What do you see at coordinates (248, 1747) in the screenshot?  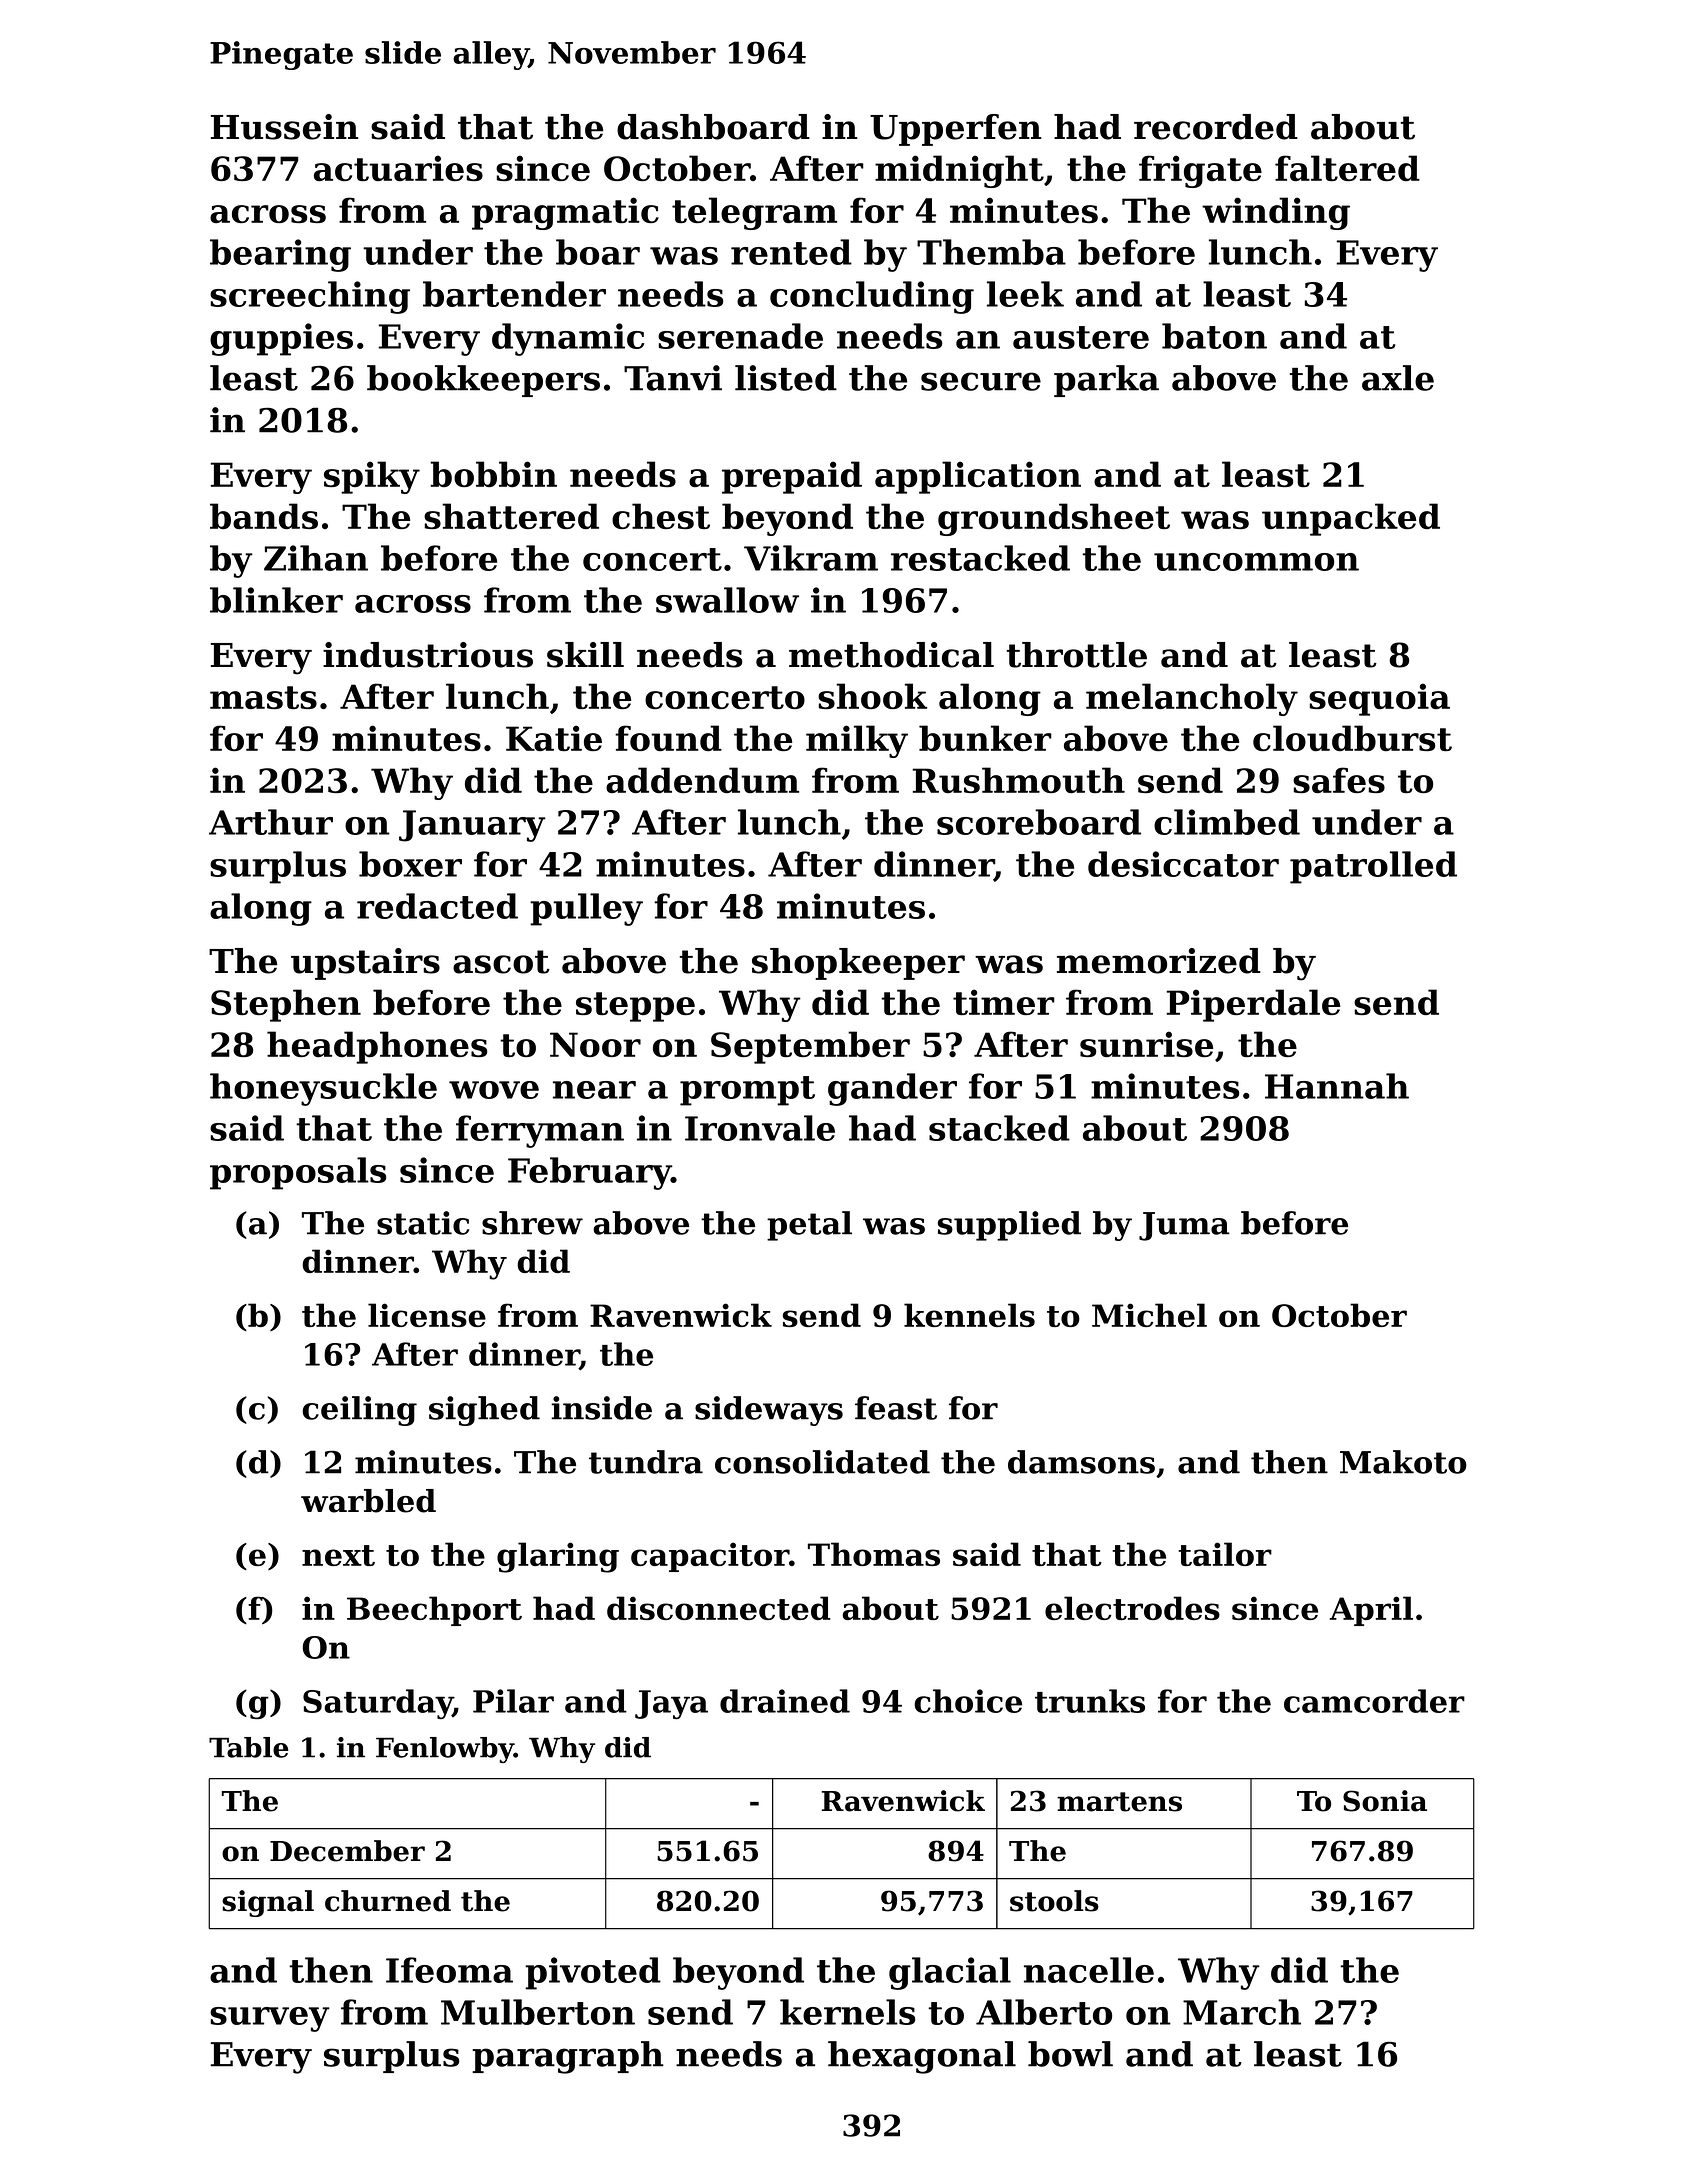 I see `Table` at bounding box center [248, 1747].
